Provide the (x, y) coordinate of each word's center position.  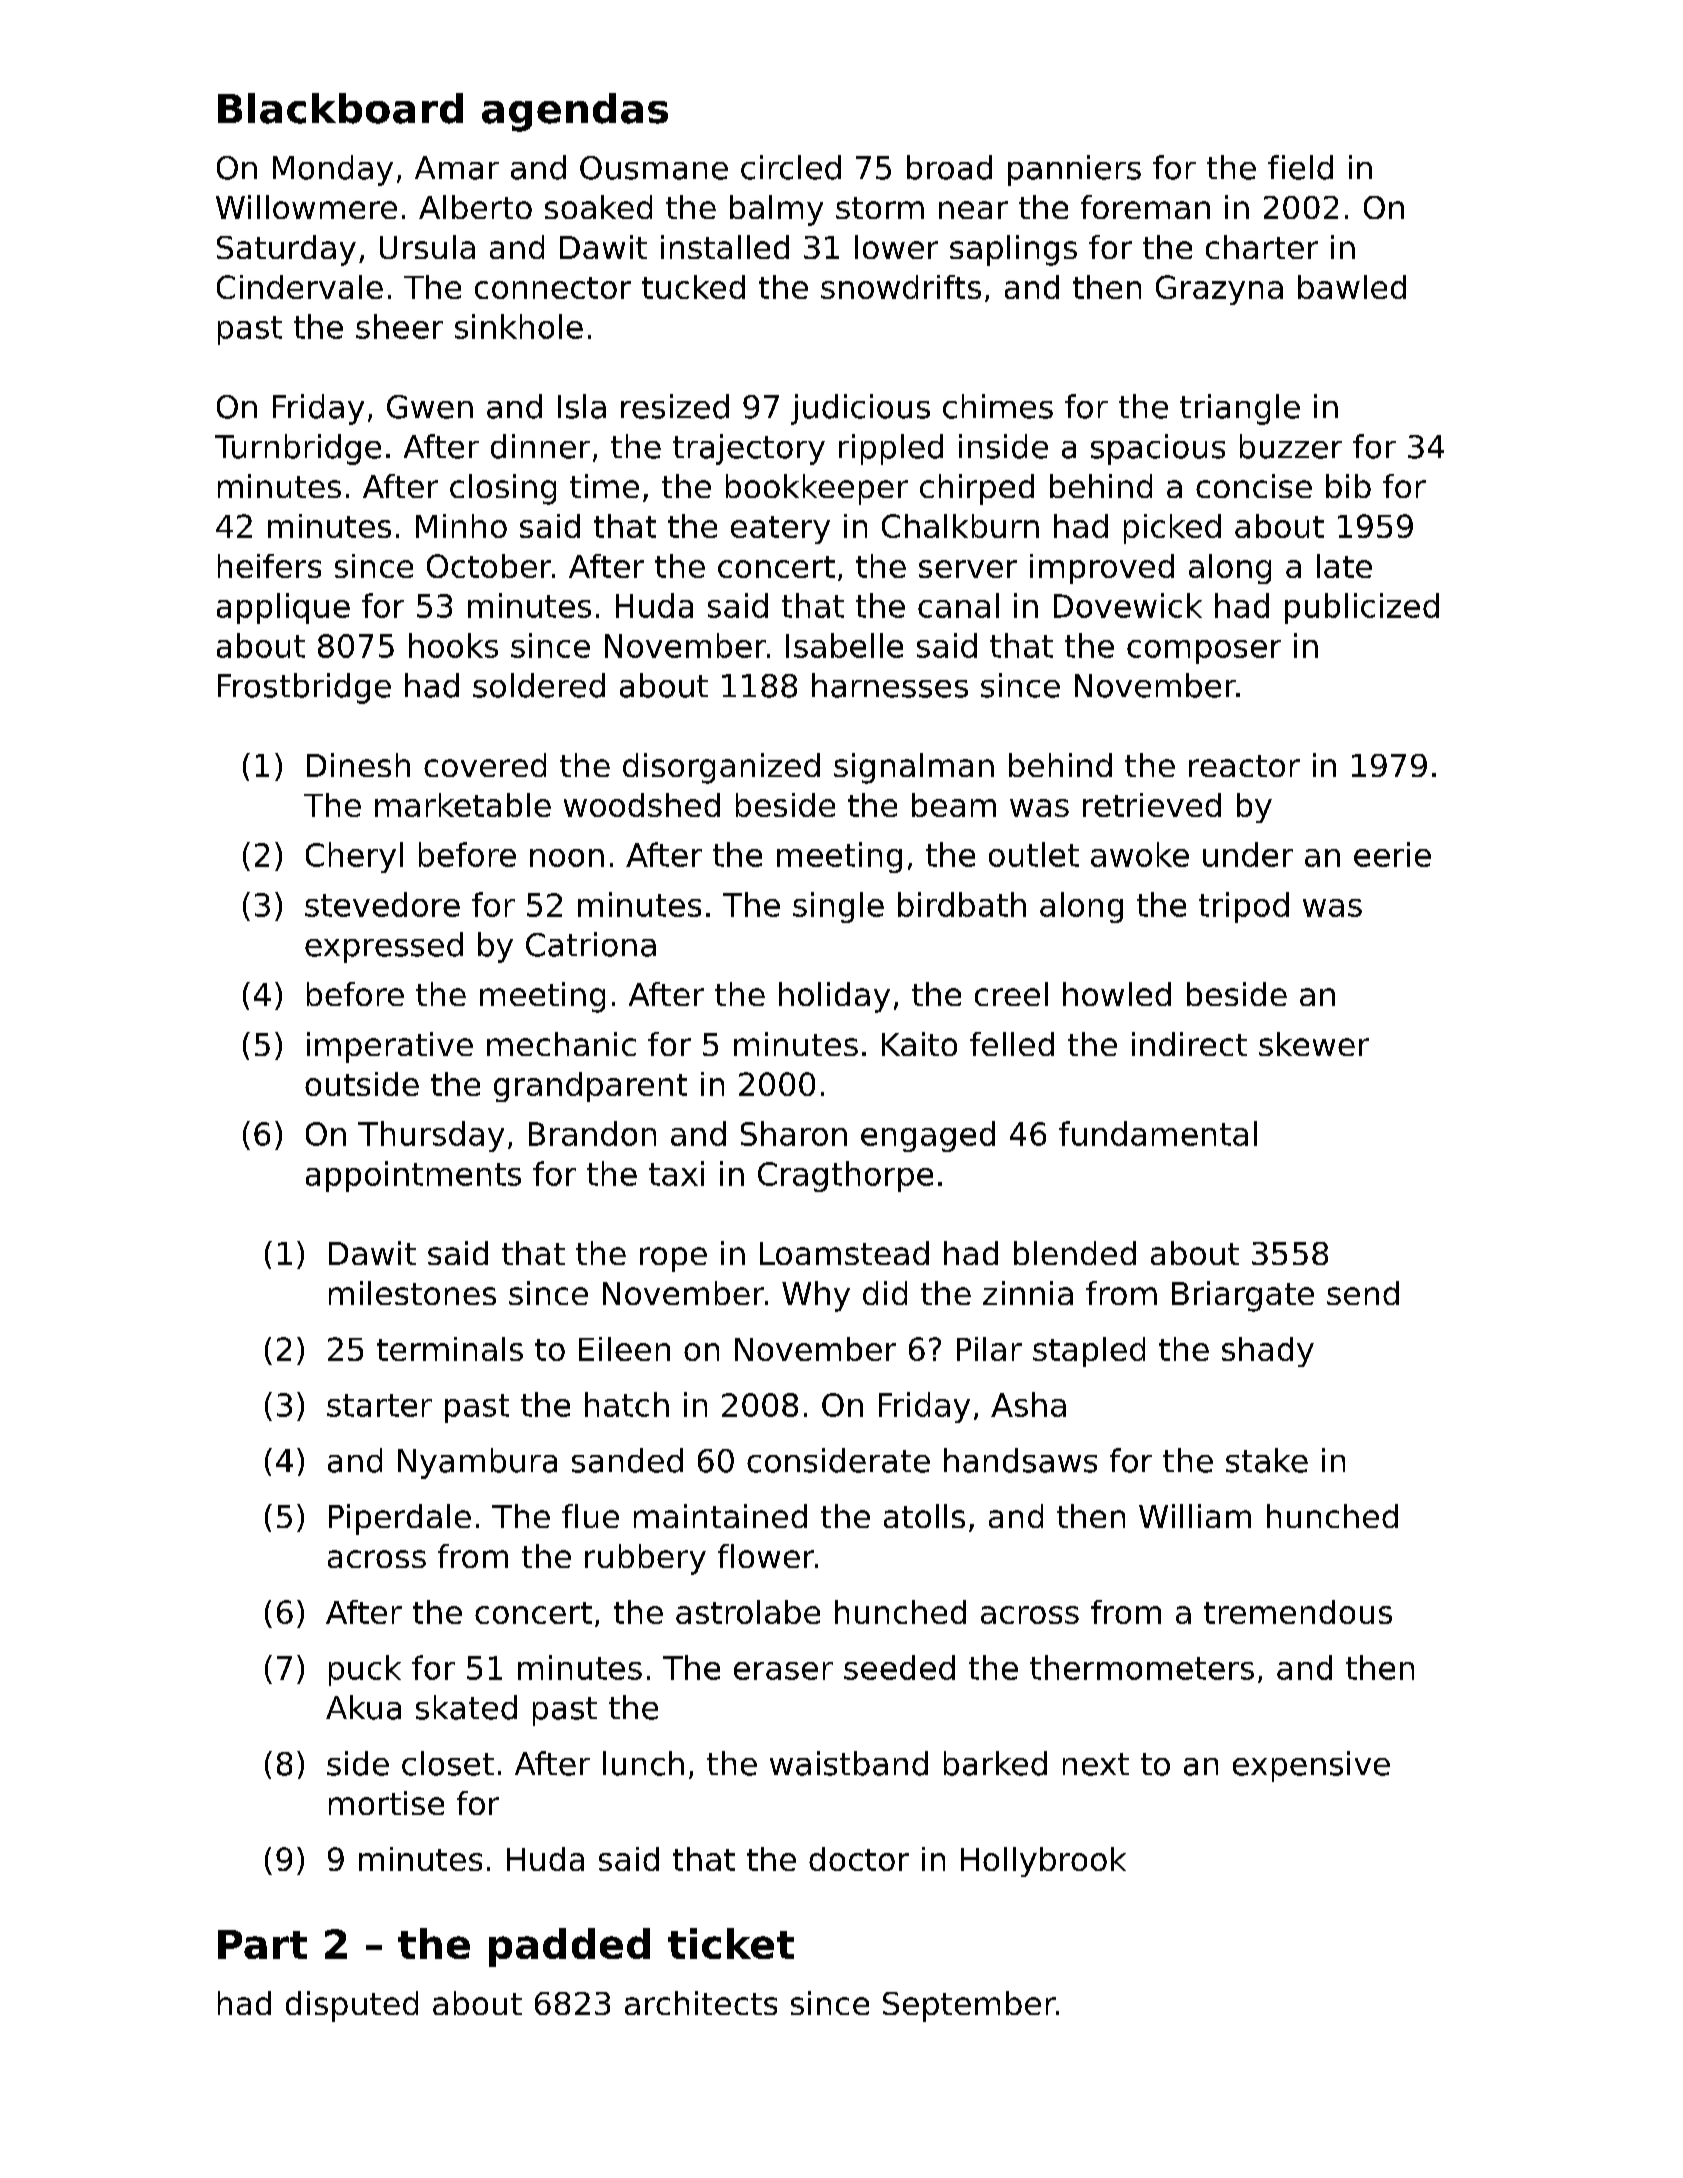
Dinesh (358, 765)
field (1300, 167)
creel (1011, 994)
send (1363, 1293)
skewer (1314, 1044)
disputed (352, 2006)
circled (791, 167)
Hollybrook (1043, 1862)
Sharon (794, 1133)
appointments (413, 1176)
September (969, 2006)
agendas (575, 112)
